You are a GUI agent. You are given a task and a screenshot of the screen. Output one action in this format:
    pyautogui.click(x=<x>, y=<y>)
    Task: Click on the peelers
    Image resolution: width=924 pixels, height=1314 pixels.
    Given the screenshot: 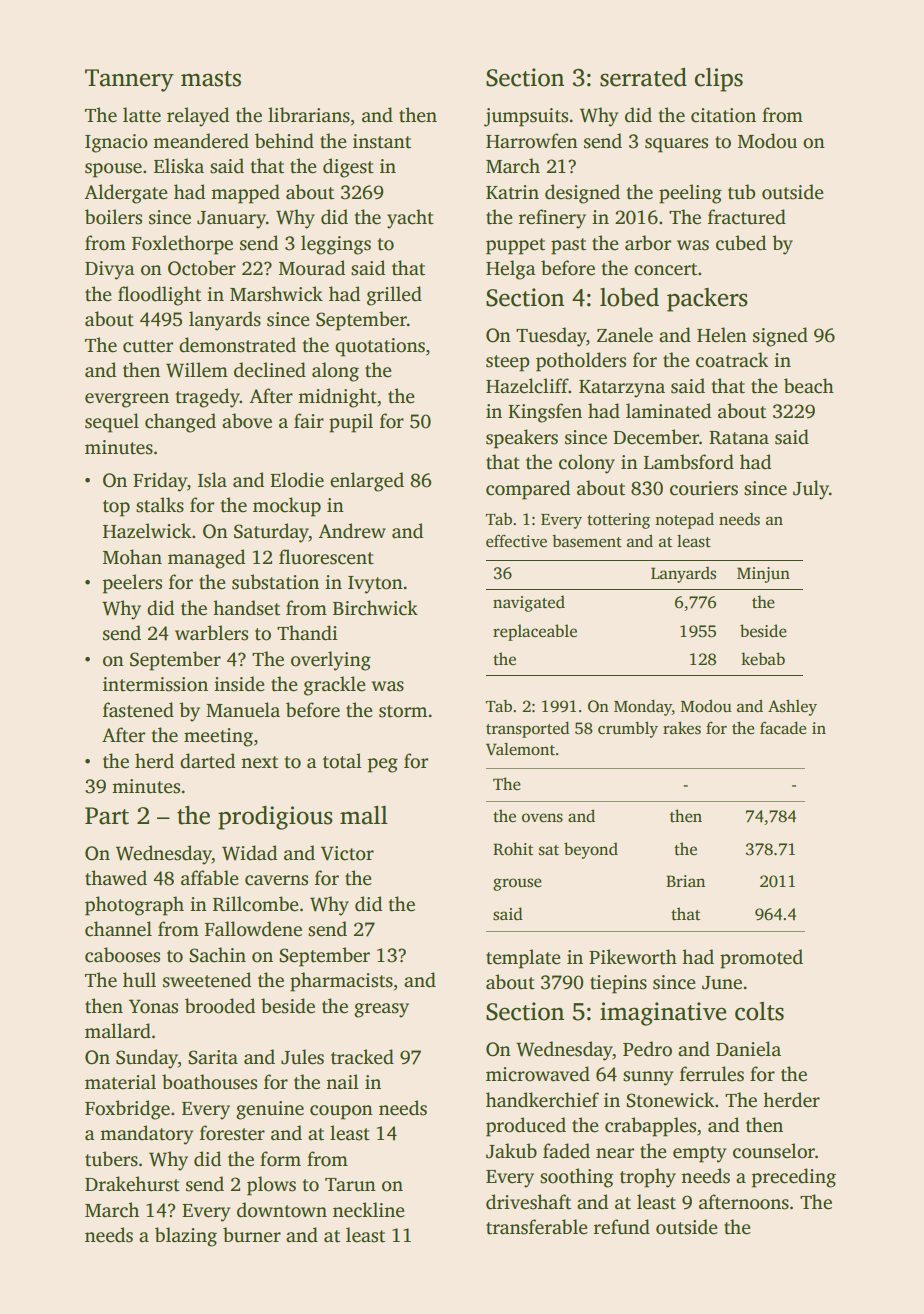 What is the action you would take?
    pyautogui.click(x=132, y=584)
